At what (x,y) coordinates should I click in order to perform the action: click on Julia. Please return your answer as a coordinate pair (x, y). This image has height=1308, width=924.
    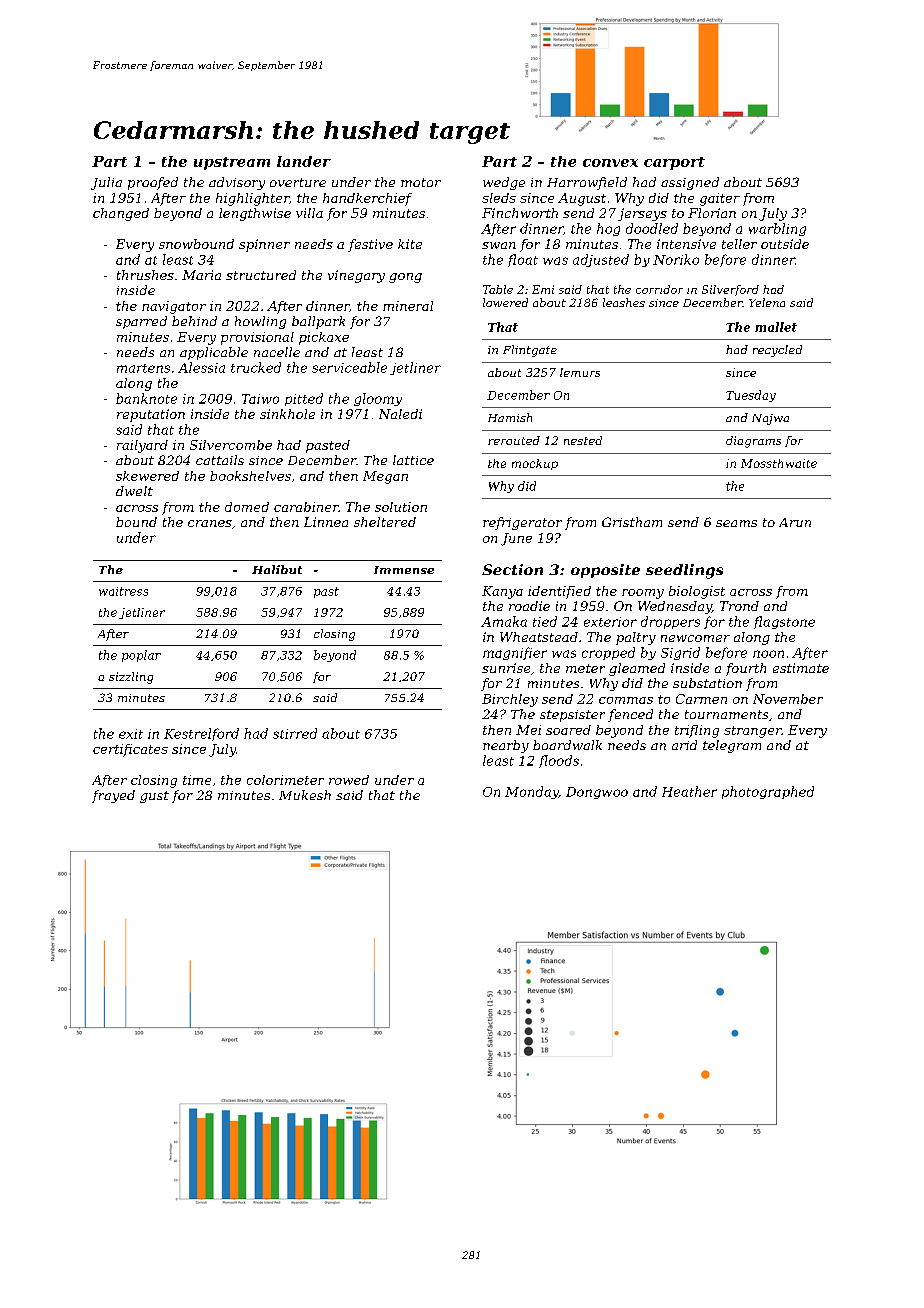
    Looking at the image, I should click on (106, 183).
